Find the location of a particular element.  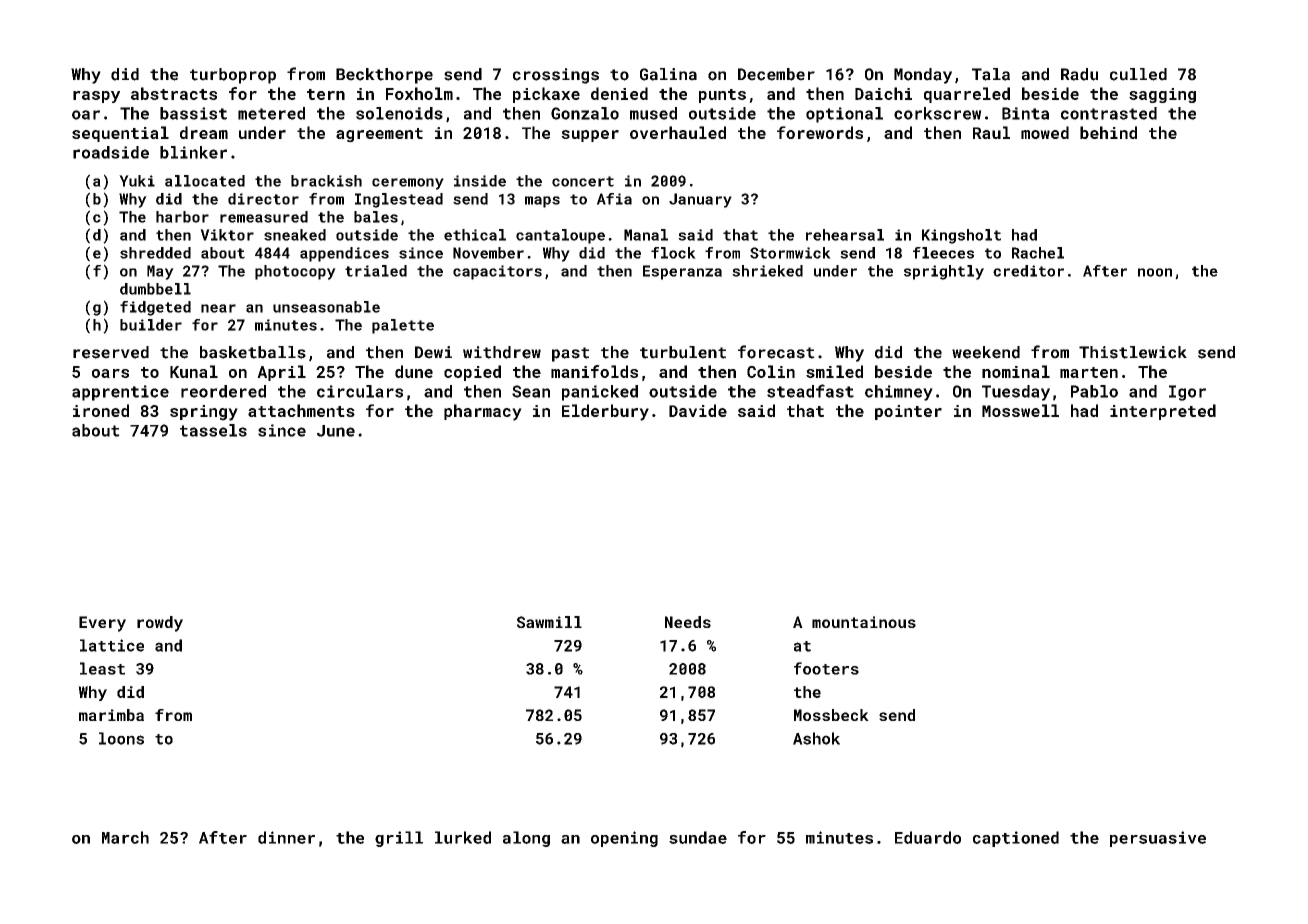

pointer is located at coordinates (908, 412).
